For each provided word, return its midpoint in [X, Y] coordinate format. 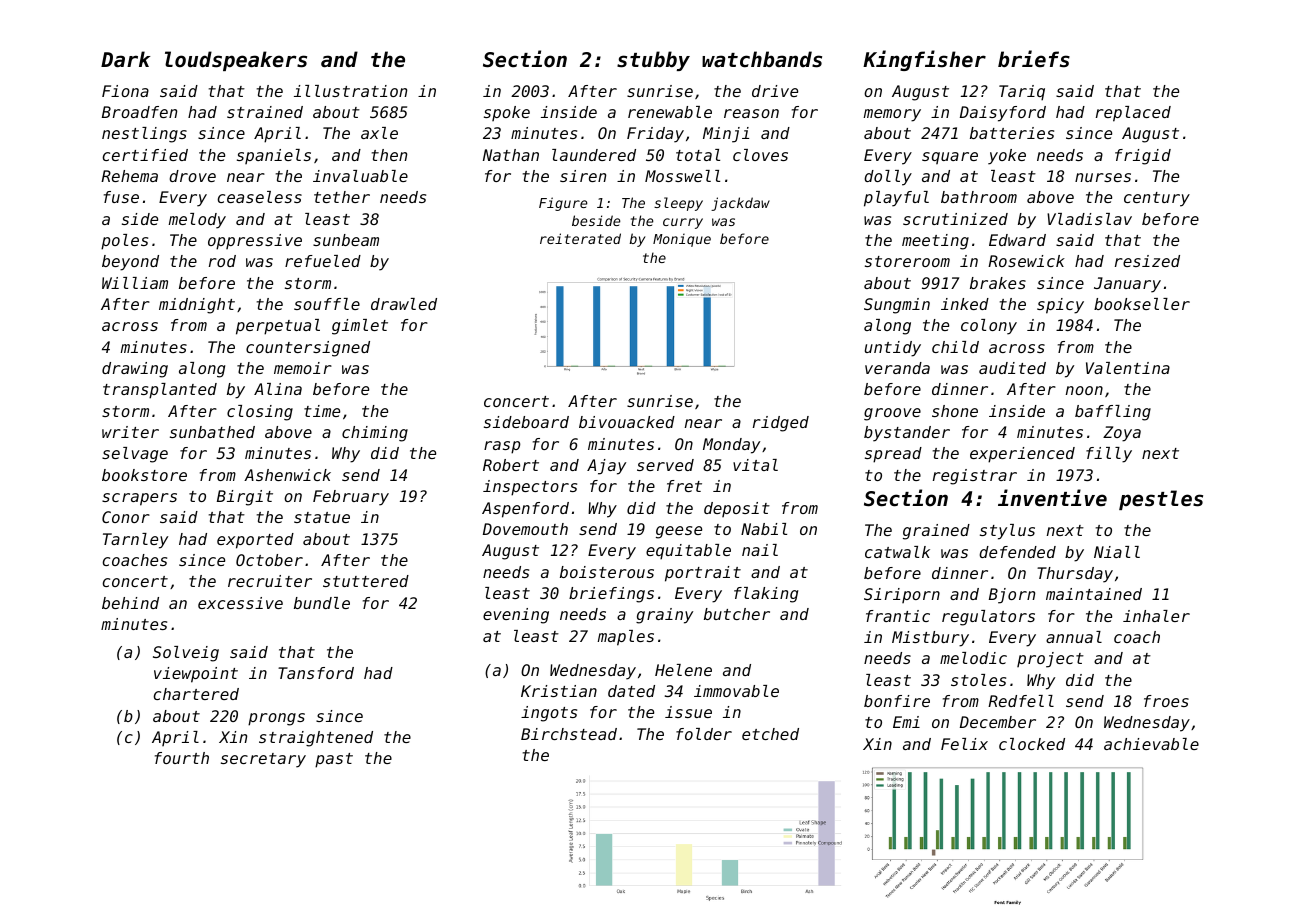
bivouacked [627, 422]
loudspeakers [236, 61]
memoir [303, 368]
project [1050, 660]
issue [688, 712]
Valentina [1128, 368]
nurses [1103, 177]
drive [775, 91]
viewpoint [196, 675]
